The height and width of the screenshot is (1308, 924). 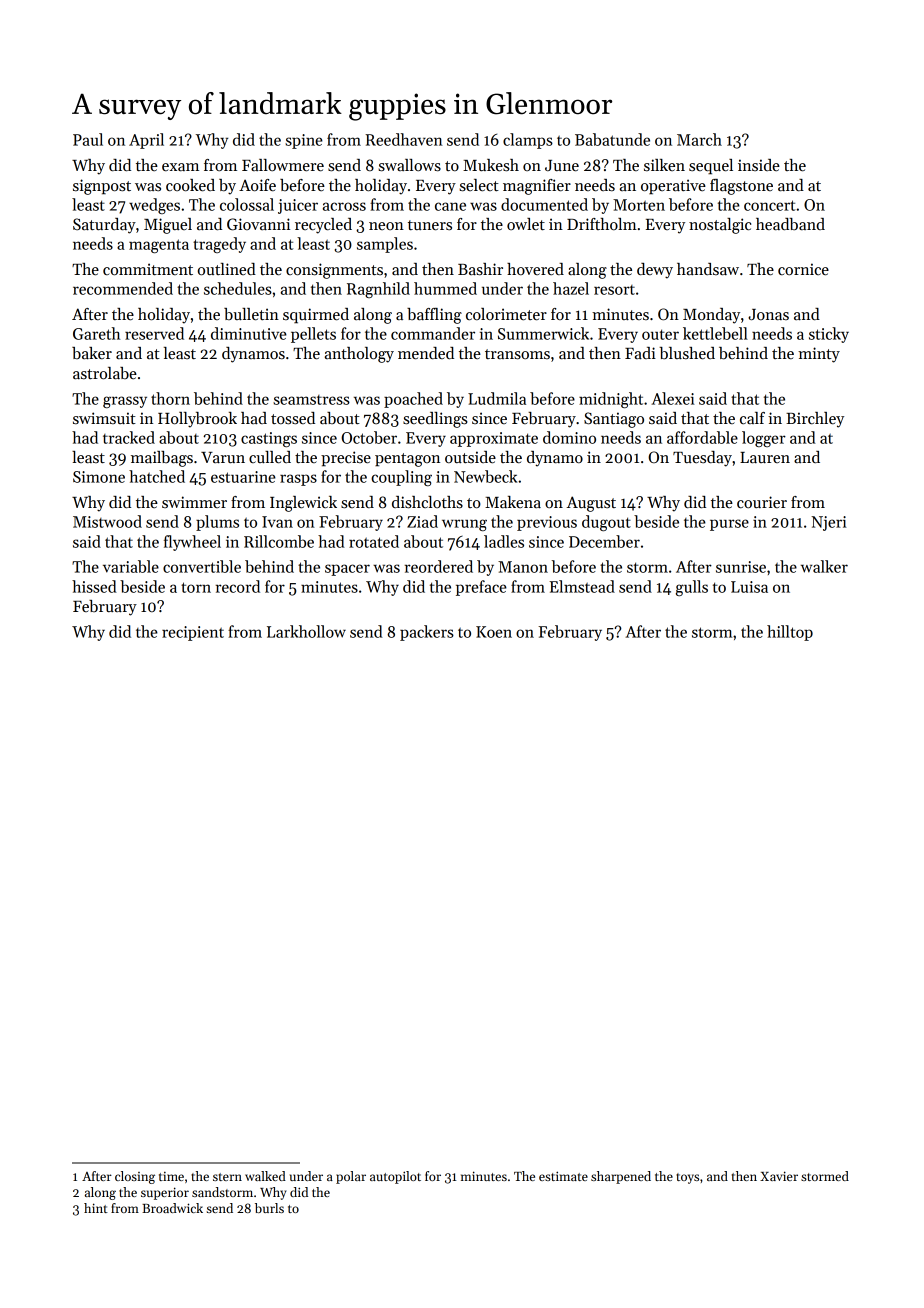 I want to click on clamps, so click(x=528, y=141).
